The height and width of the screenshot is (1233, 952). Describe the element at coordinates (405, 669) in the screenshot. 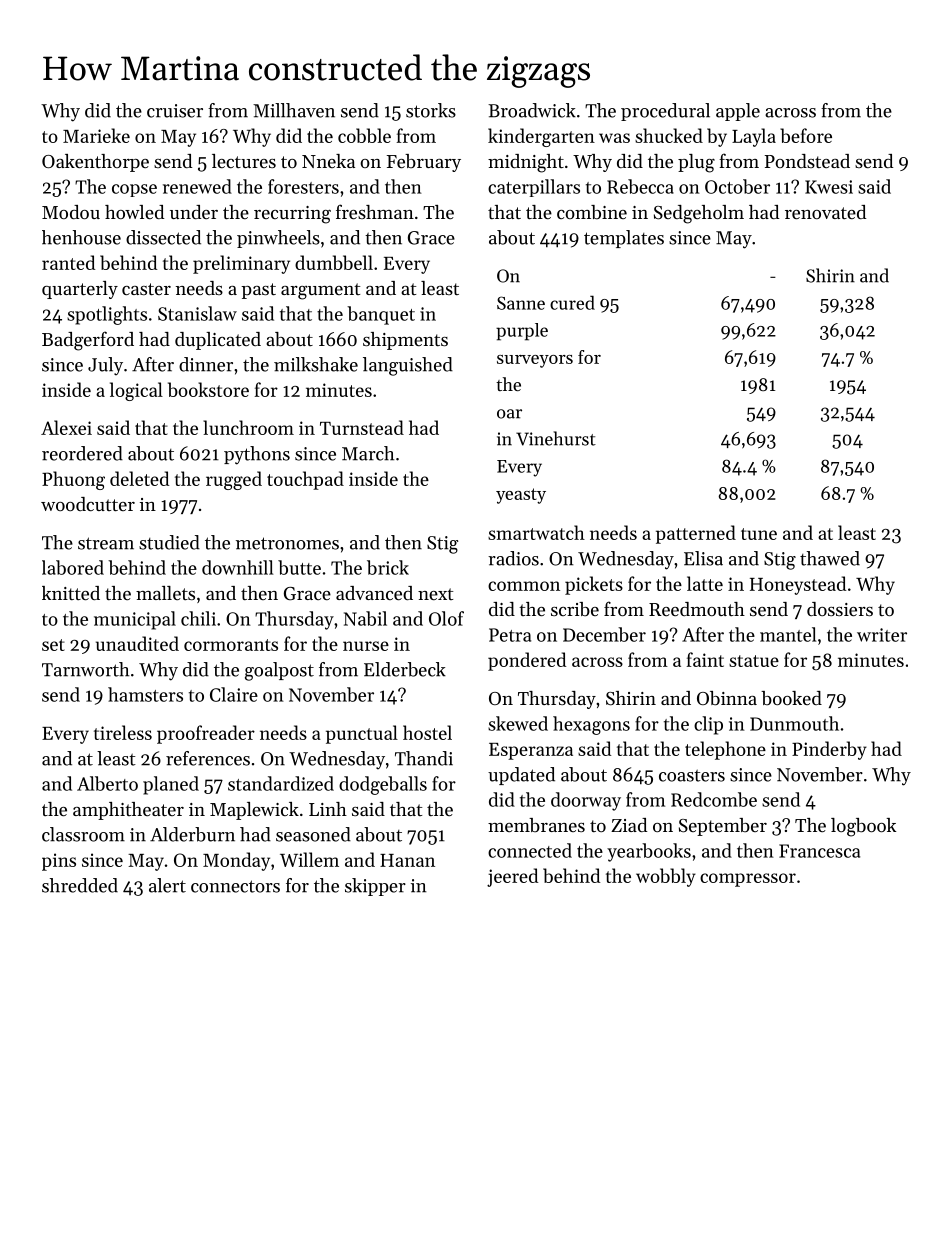

I see `Elderbeck` at that location.
